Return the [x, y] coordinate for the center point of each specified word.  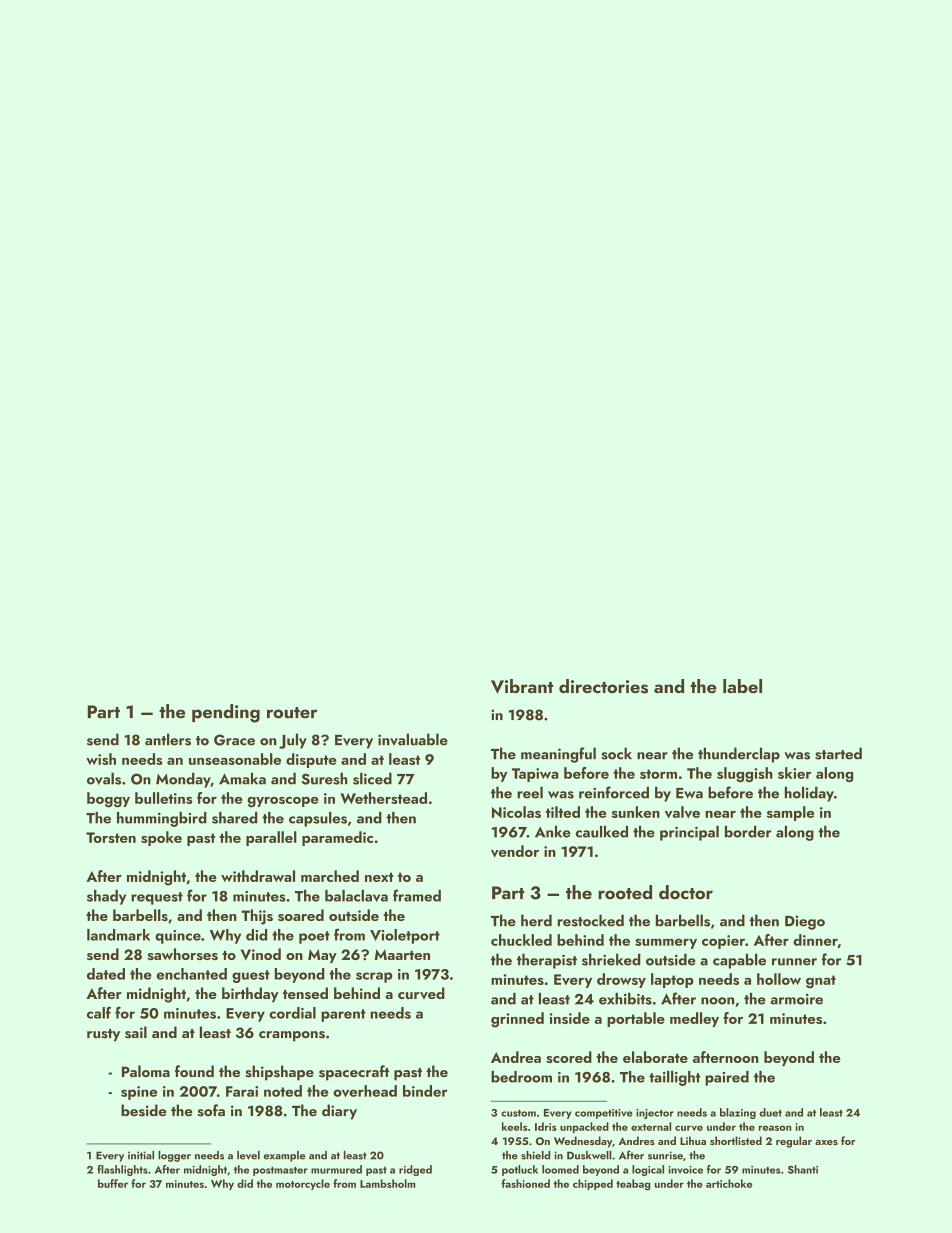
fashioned [526, 1183]
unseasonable [235, 759]
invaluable [413, 739]
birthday [250, 995]
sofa [211, 1110]
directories [603, 686]
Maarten [402, 954]
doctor [686, 892]
